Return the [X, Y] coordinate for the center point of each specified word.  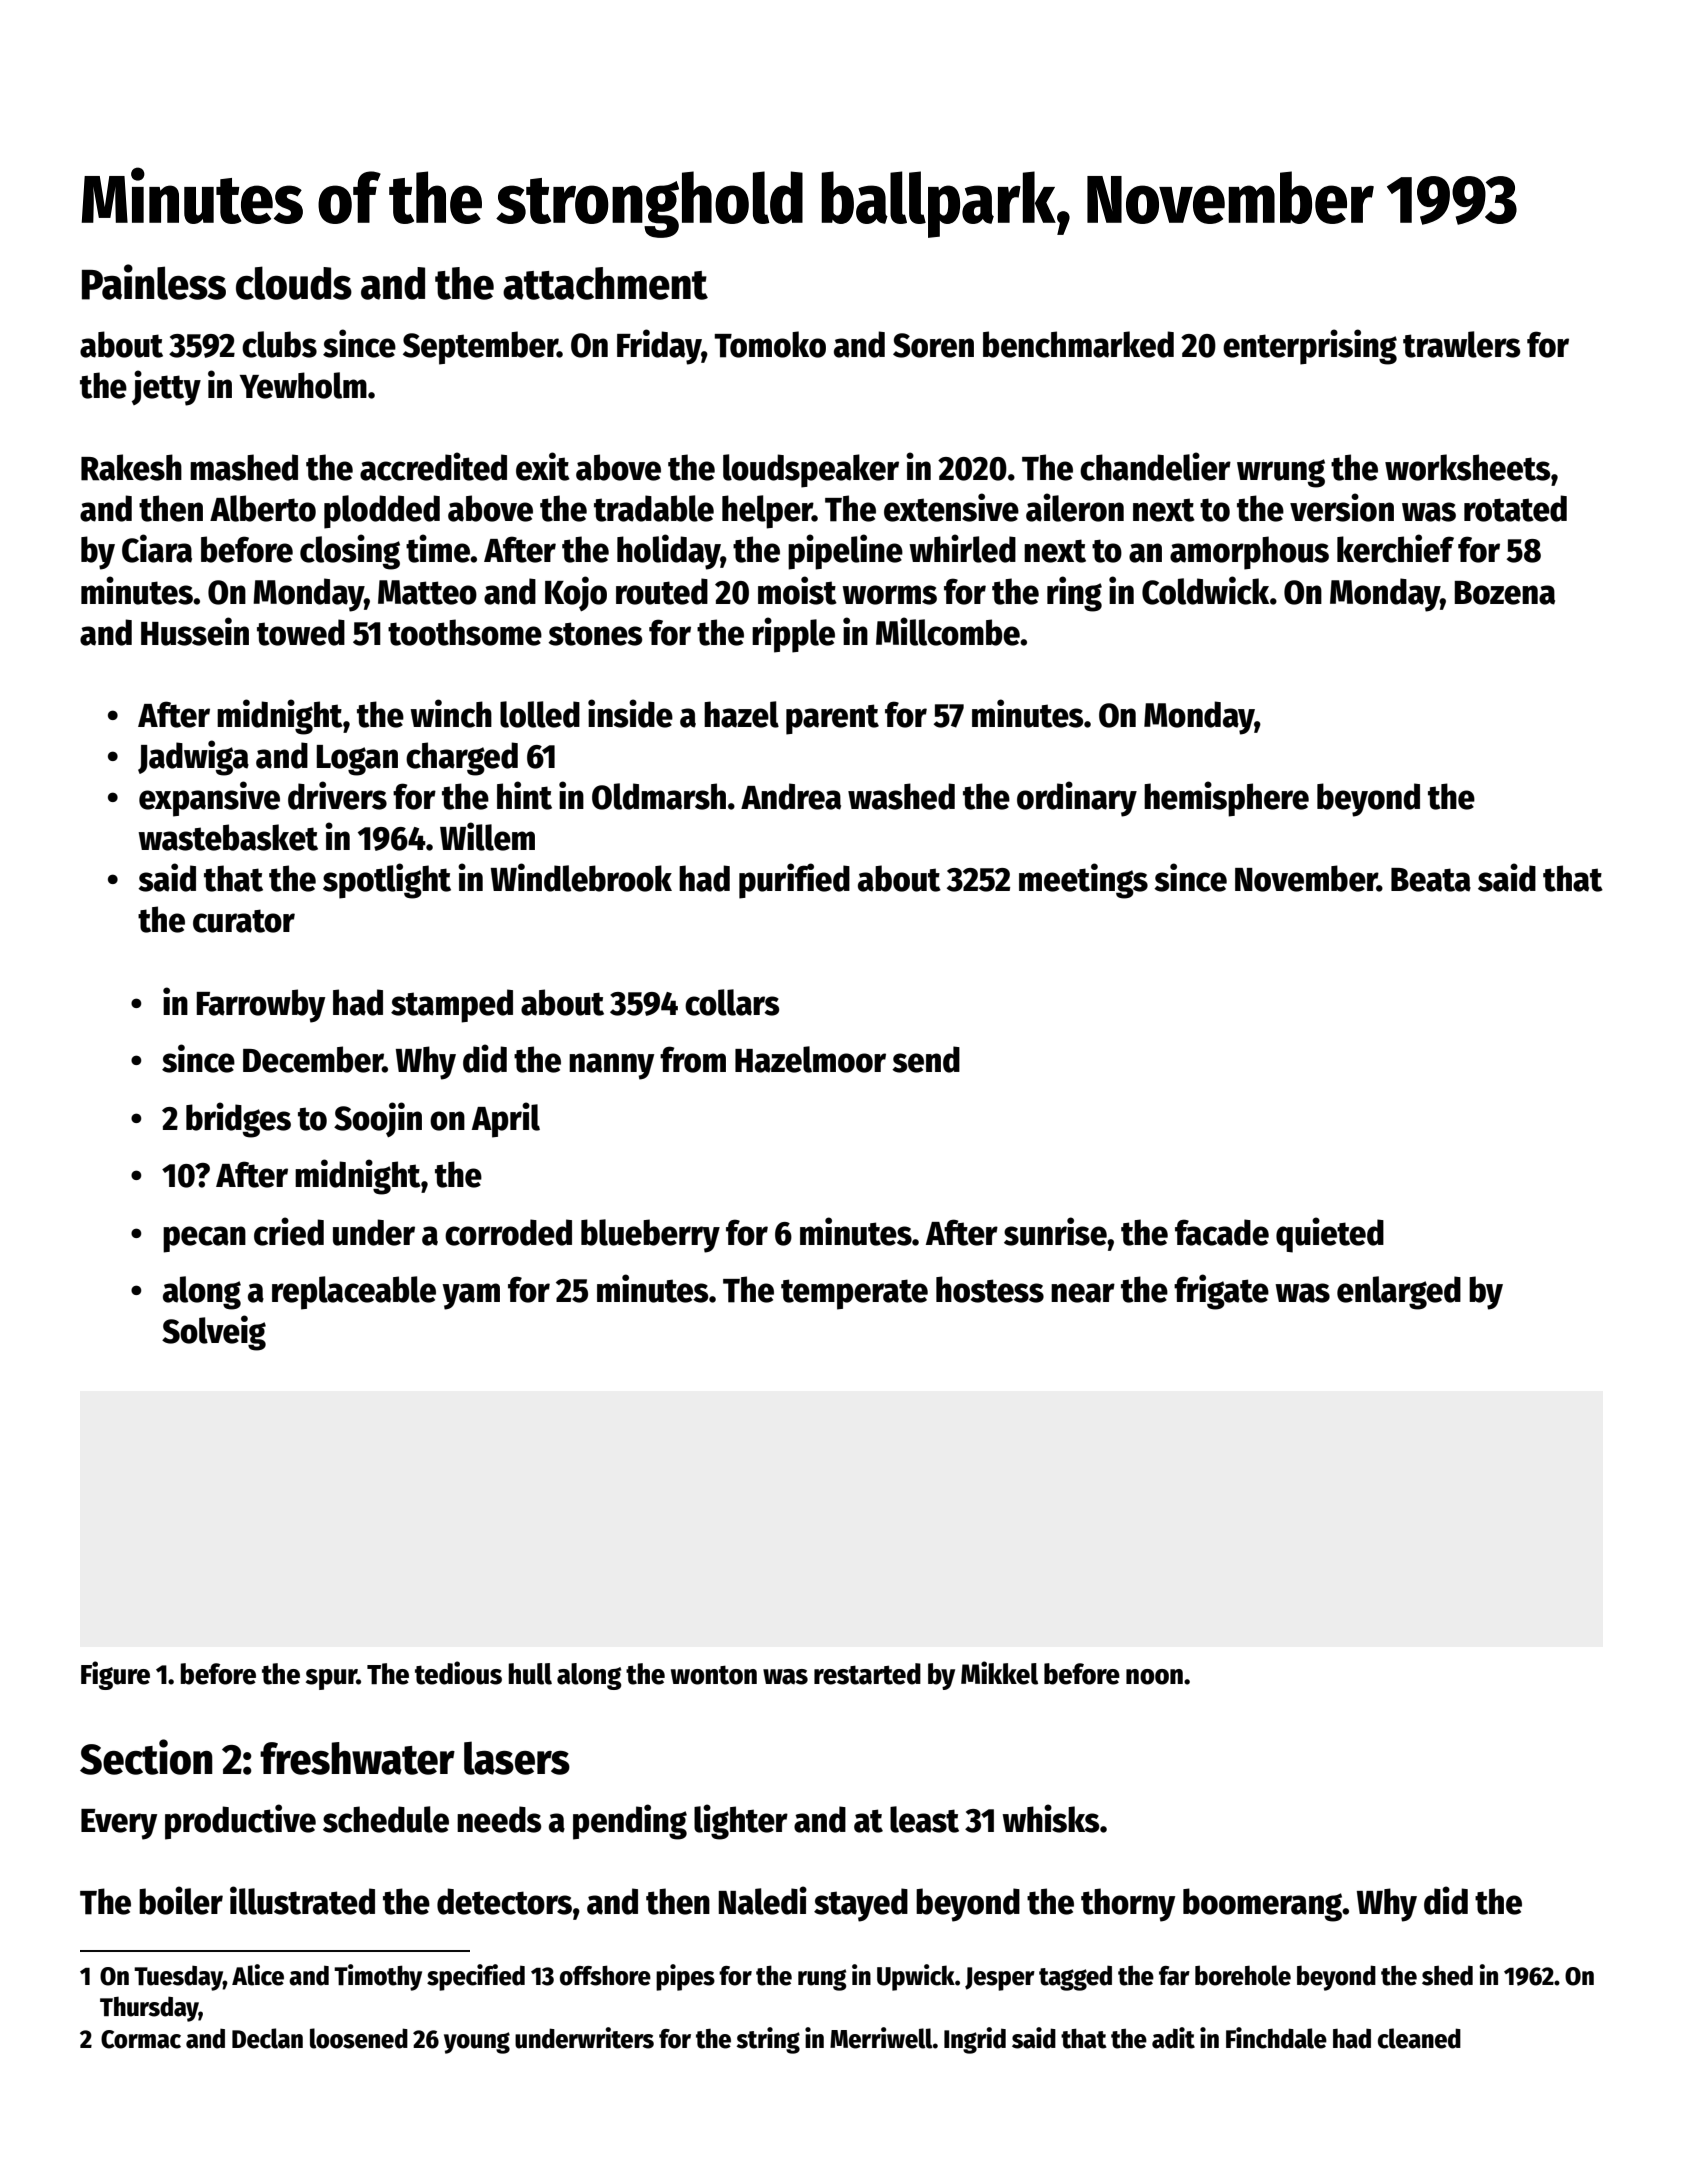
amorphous [1249, 553]
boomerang [1263, 1905]
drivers [337, 795]
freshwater [357, 1758]
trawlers [1462, 344]
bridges [238, 1120]
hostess [990, 1289]
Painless [154, 282]
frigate [1221, 1292]
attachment [605, 283]
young [477, 2043]
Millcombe [948, 631]
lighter [741, 1822]
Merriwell [881, 2038]
